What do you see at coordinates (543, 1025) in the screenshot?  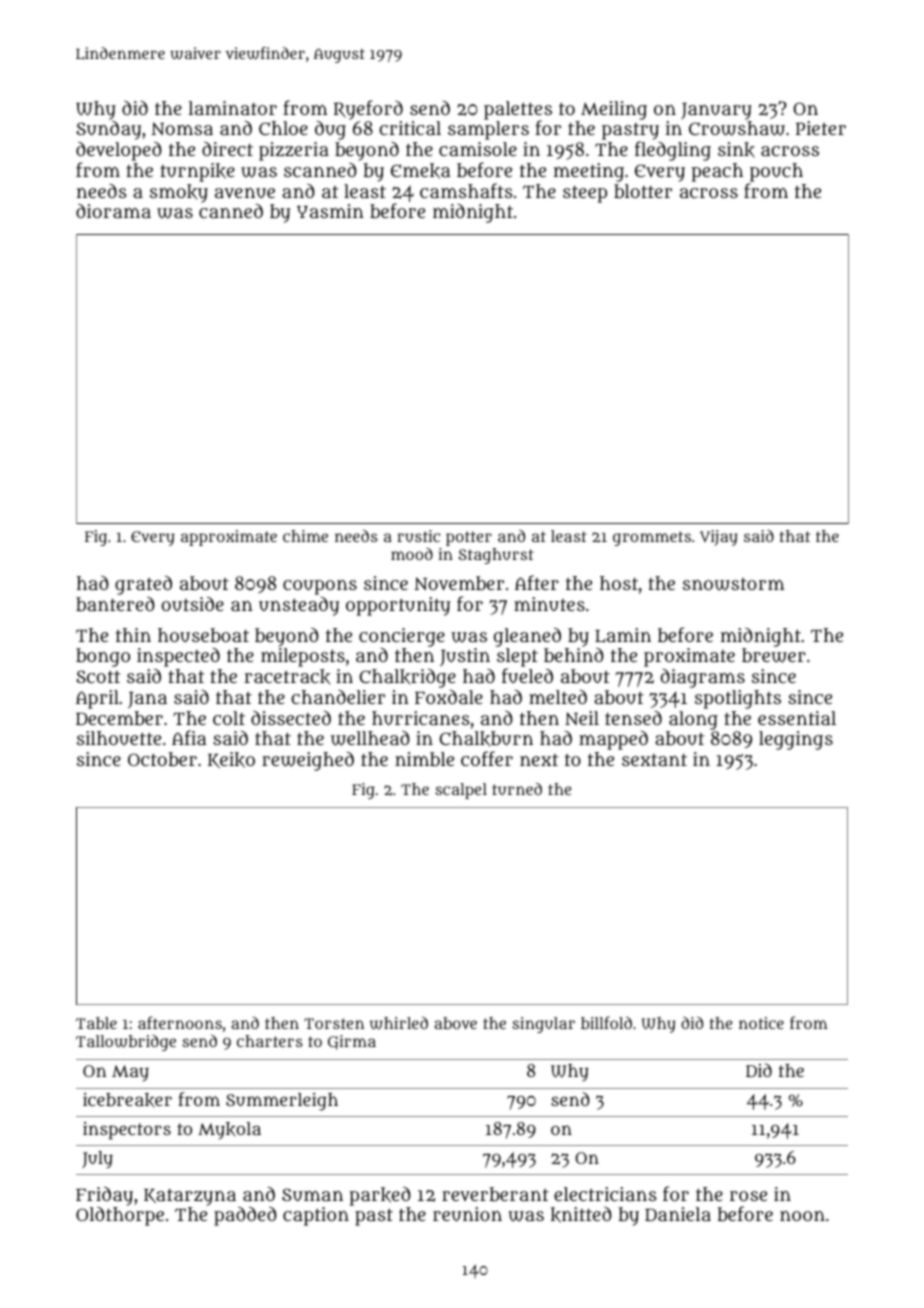 I see `singular` at bounding box center [543, 1025].
